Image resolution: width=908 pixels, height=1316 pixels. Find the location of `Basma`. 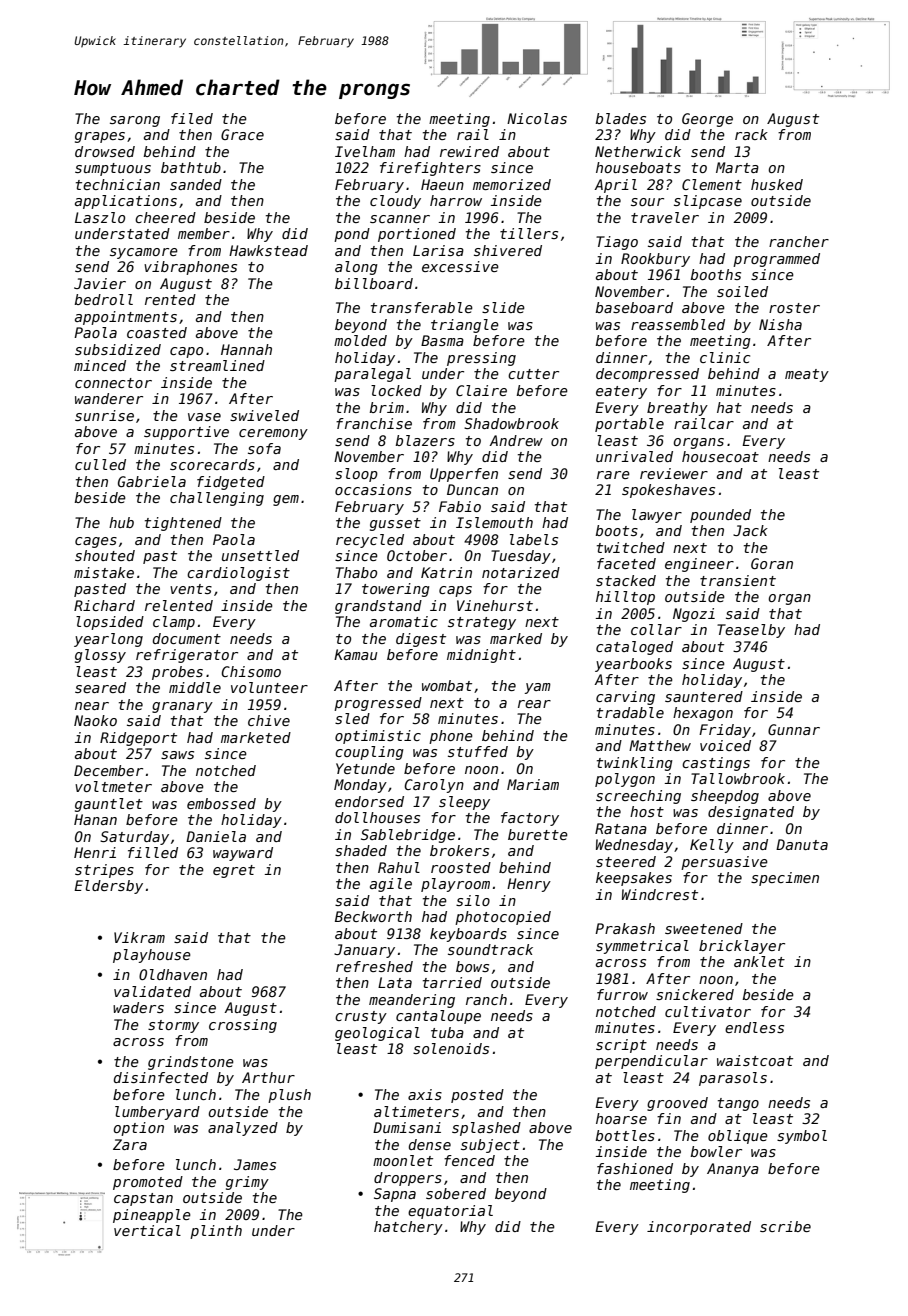

Basma is located at coordinates (442, 340).
